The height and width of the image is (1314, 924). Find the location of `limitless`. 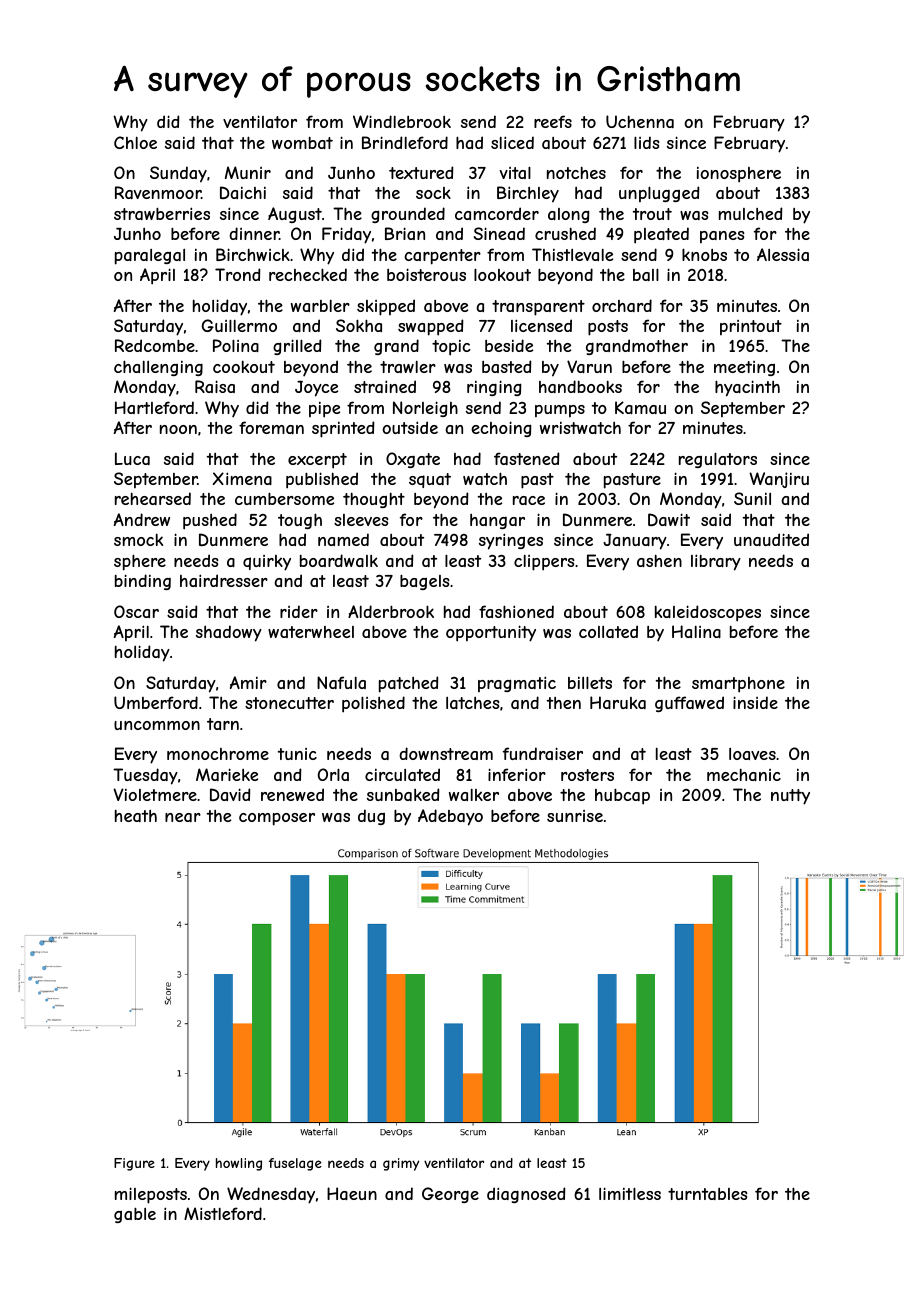

limitless is located at coordinates (630, 1193).
